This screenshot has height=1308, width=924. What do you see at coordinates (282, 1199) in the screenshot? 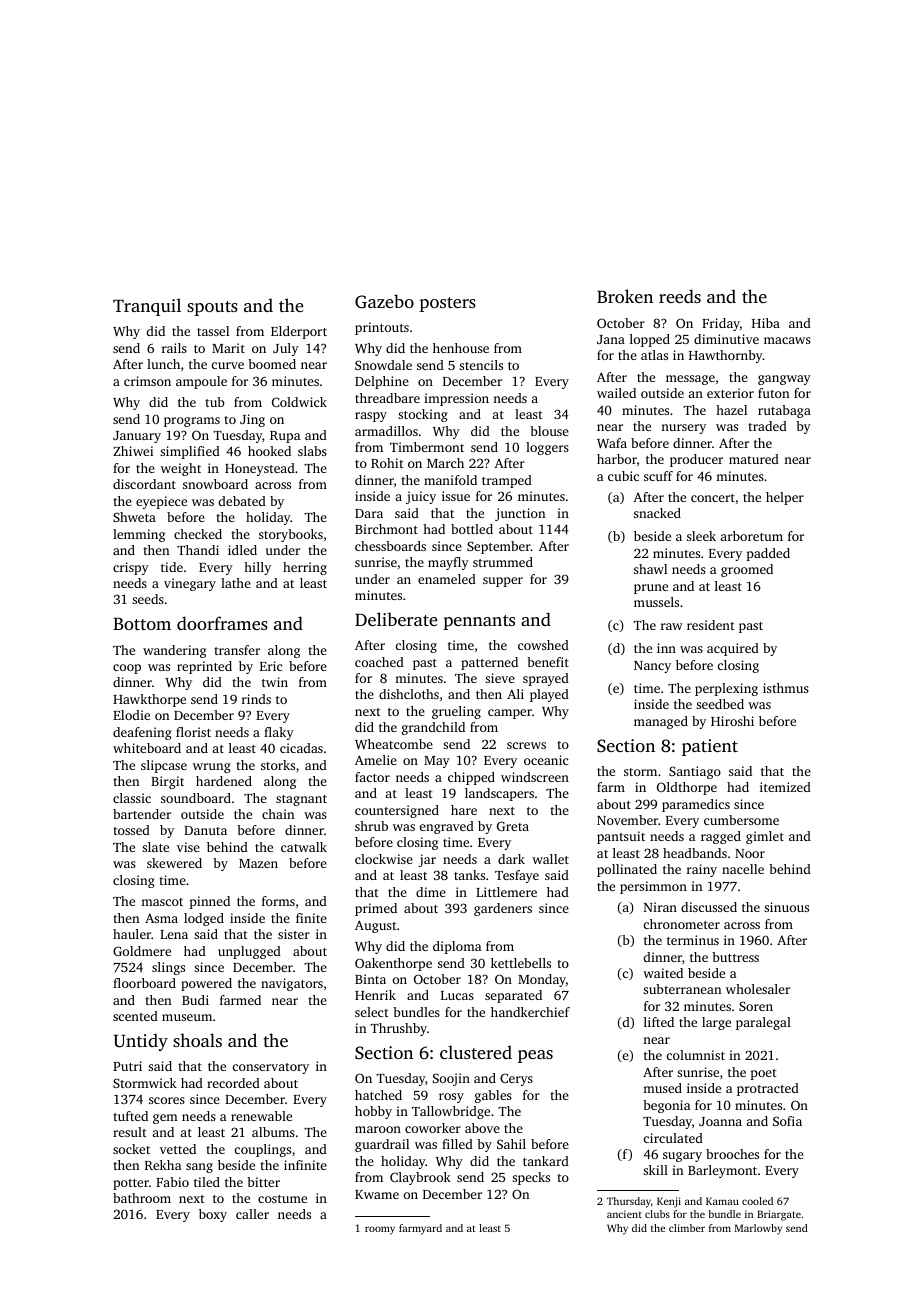
I see `costume` at bounding box center [282, 1199].
